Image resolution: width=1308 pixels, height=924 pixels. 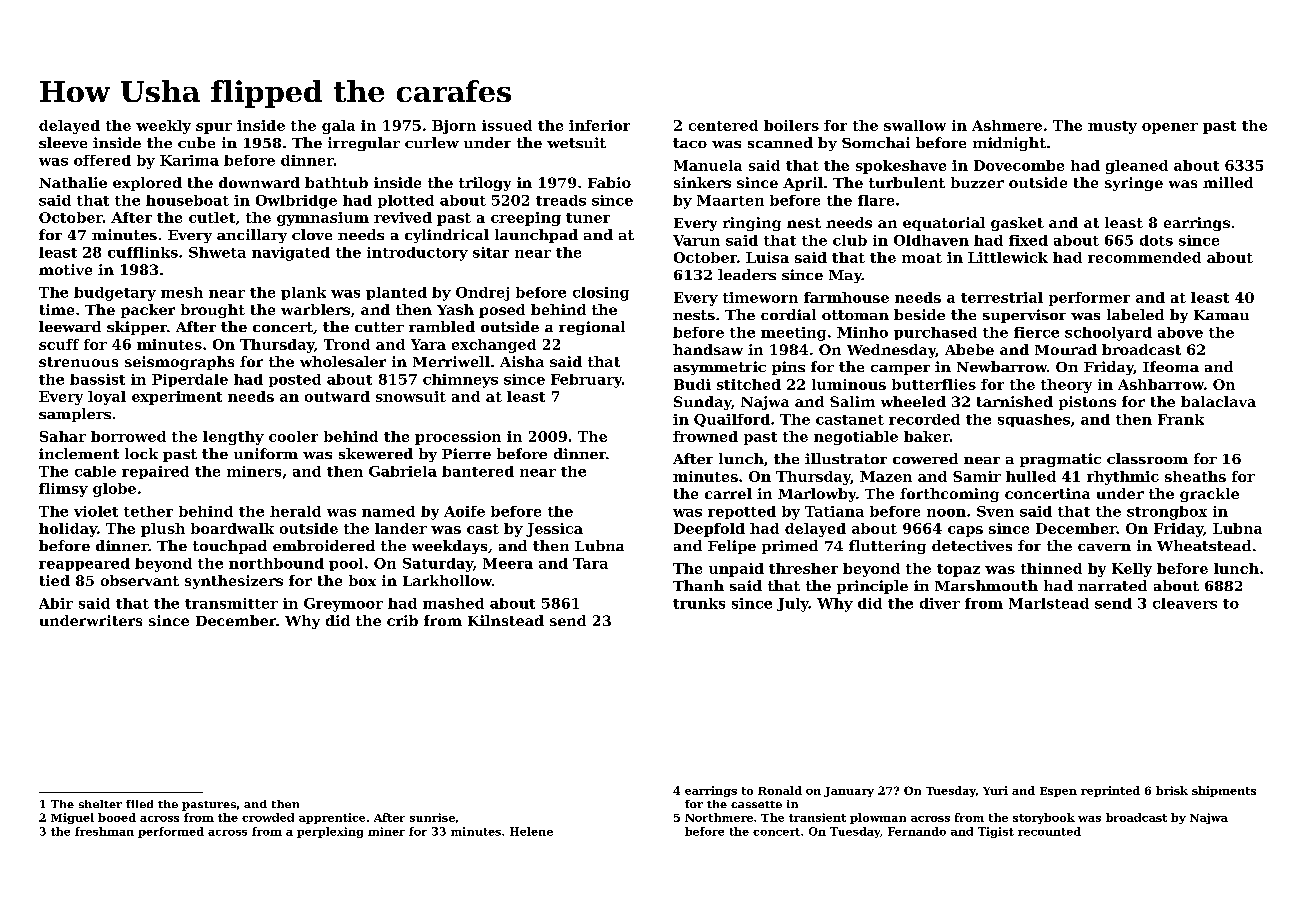 I want to click on Maarten, so click(x=730, y=200).
